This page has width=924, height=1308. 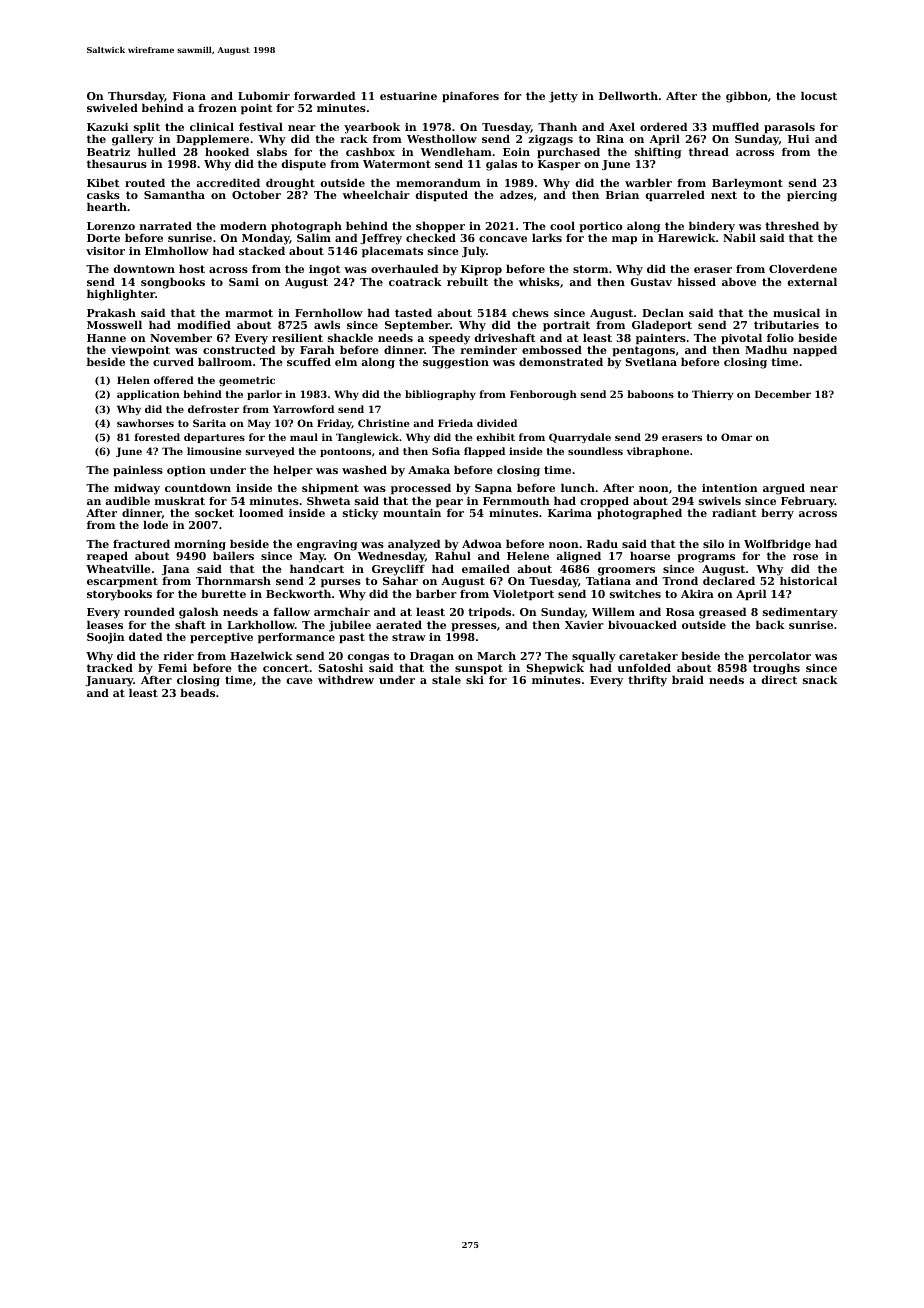 I want to click on bindery, so click(x=712, y=227).
